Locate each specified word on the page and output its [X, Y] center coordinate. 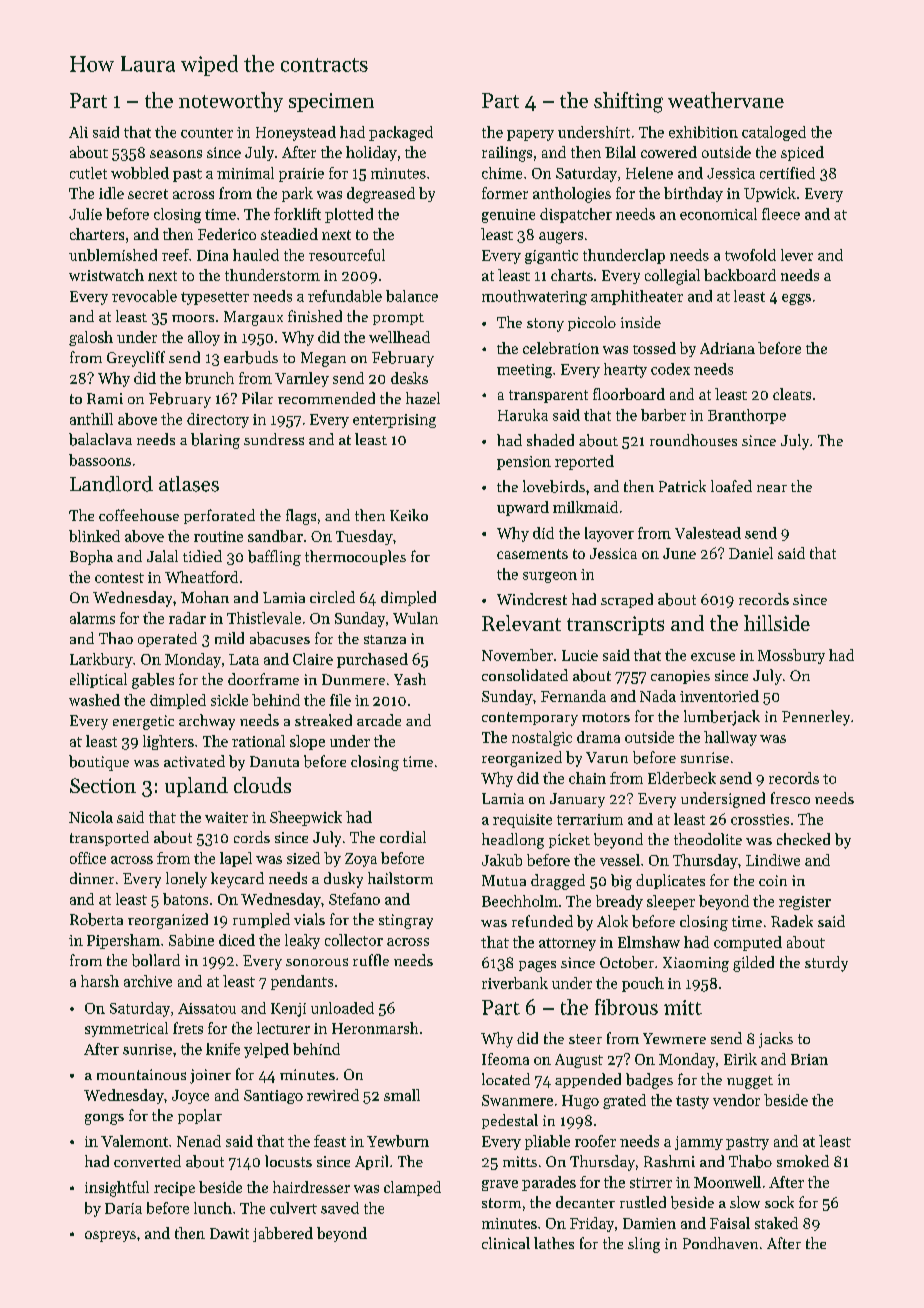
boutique [99, 763]
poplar [200, 1116]
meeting [524, 371]
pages [537, 966]
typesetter [215, 298]
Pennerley [816, 718]
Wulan [415, 618]
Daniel [751, 553]
